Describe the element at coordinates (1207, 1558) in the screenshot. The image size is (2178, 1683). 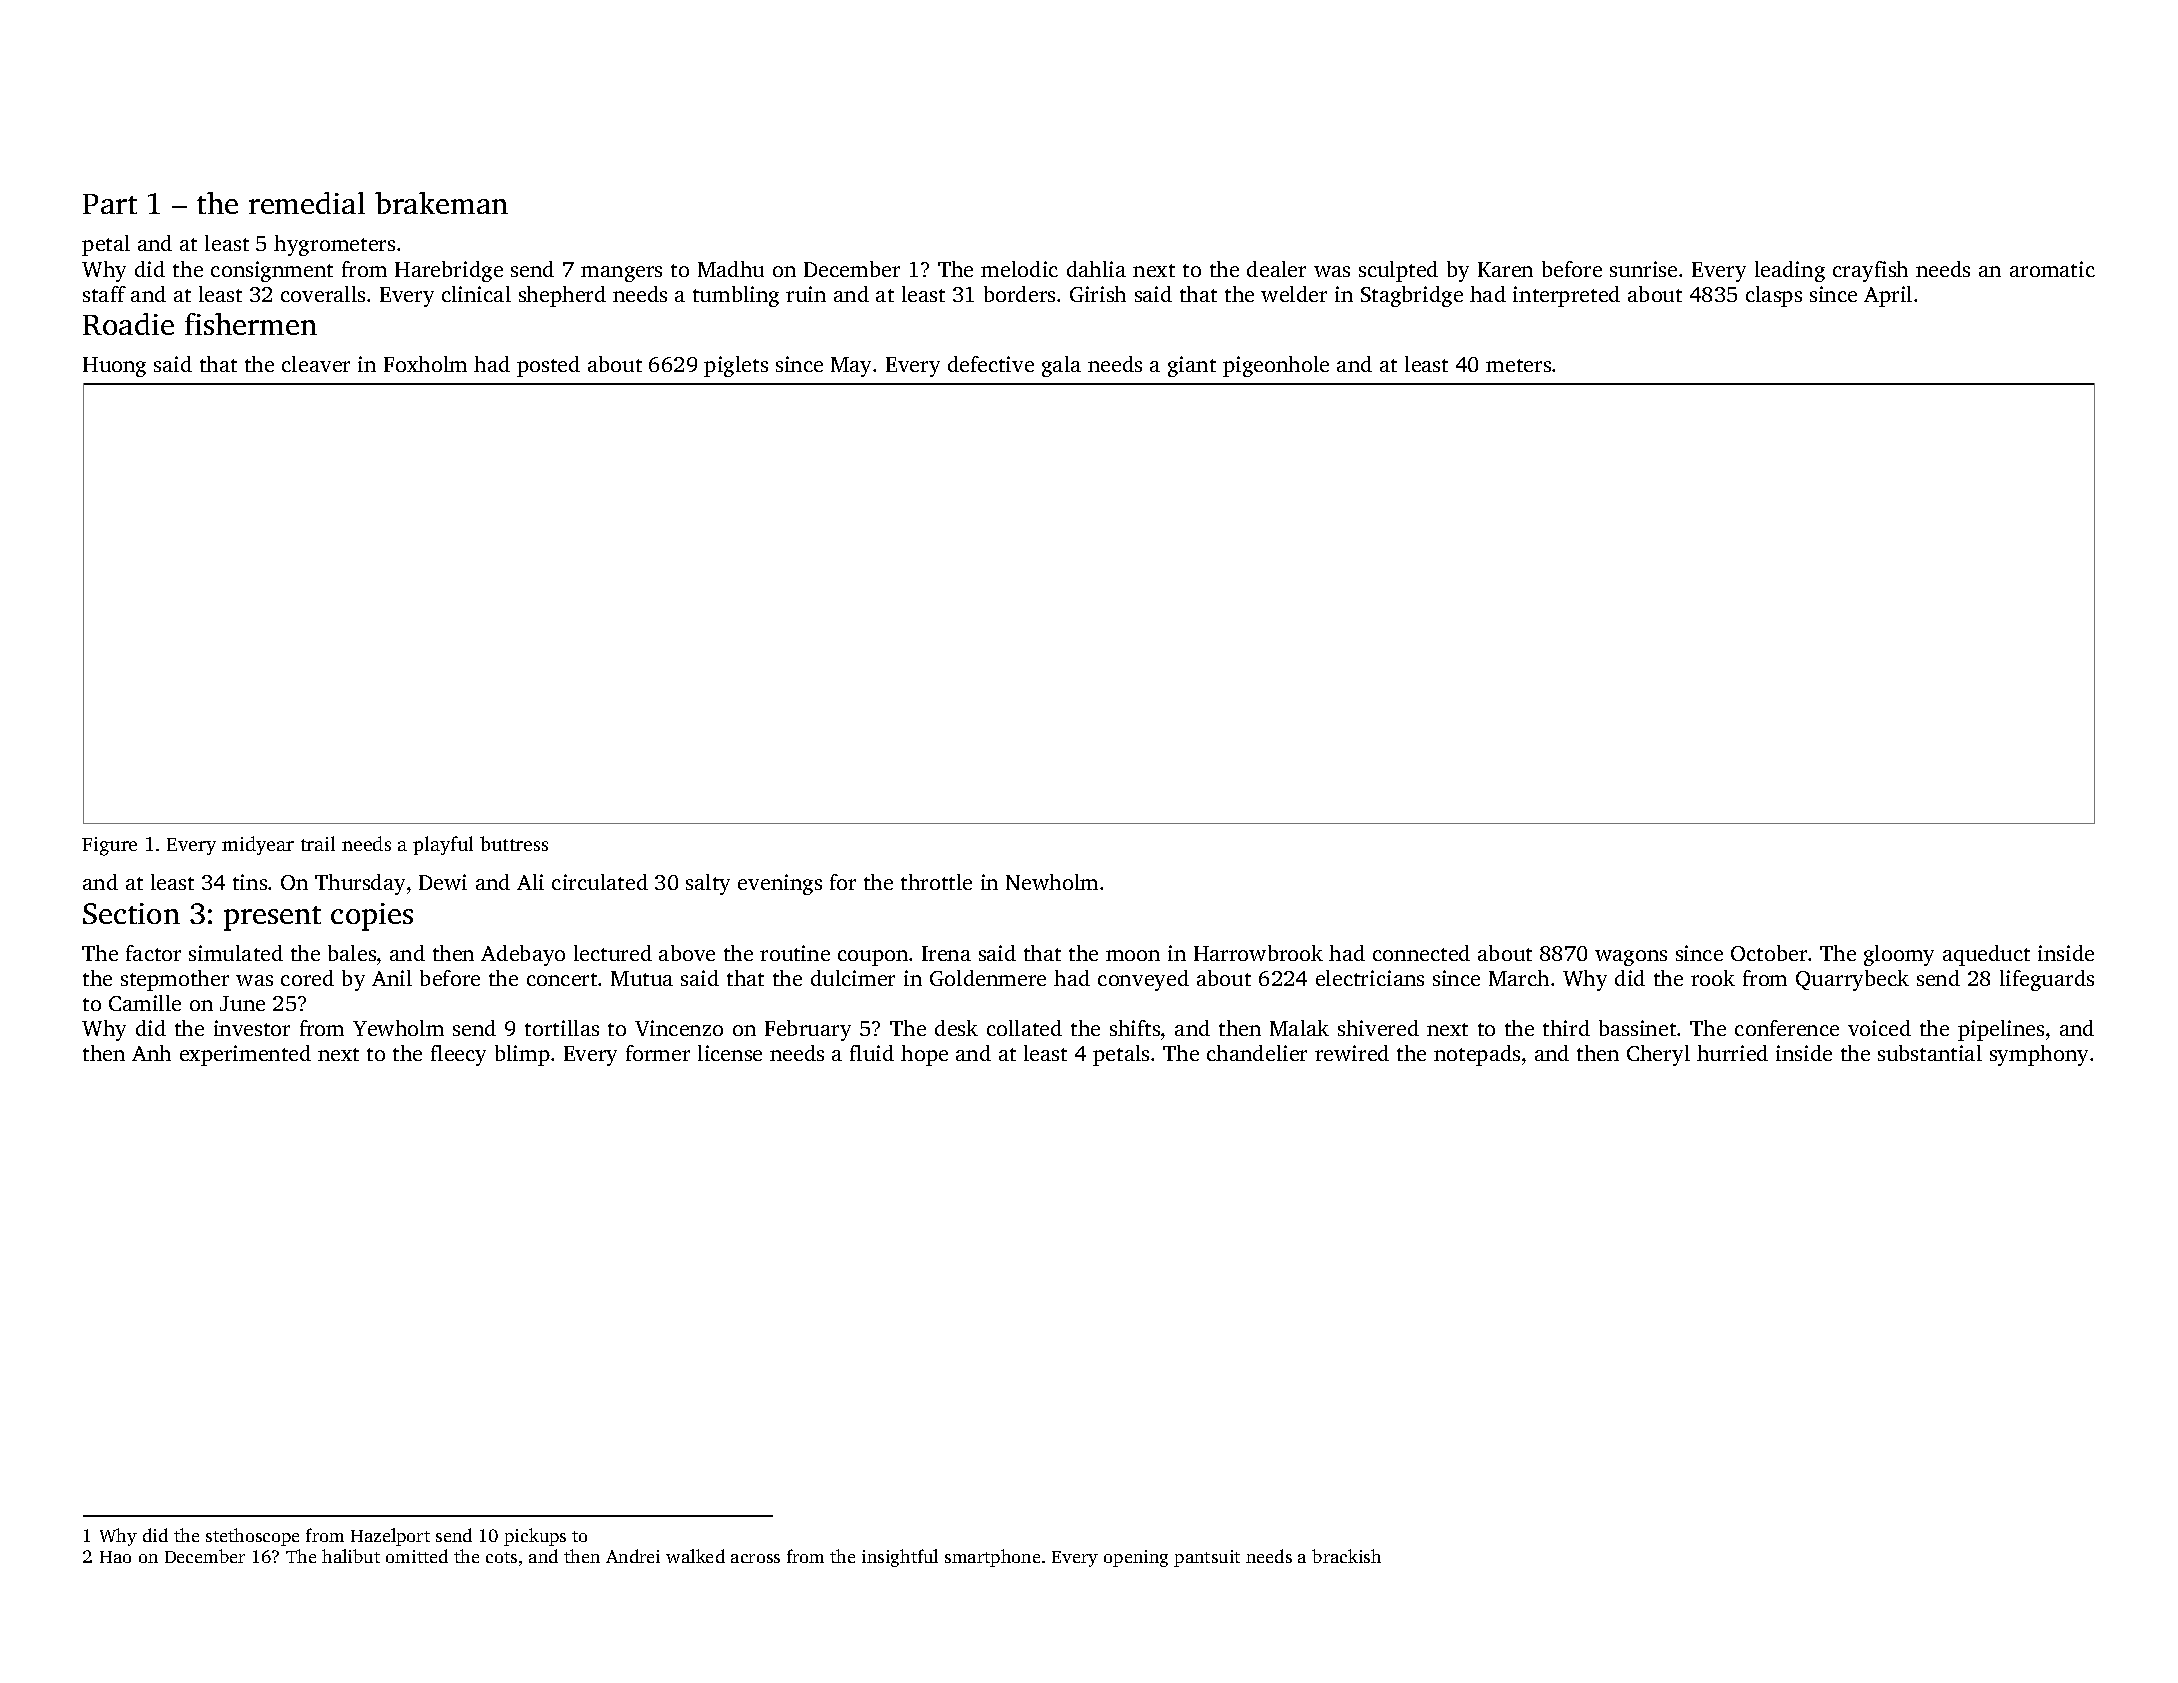
I see `pantsuit` at that location.
